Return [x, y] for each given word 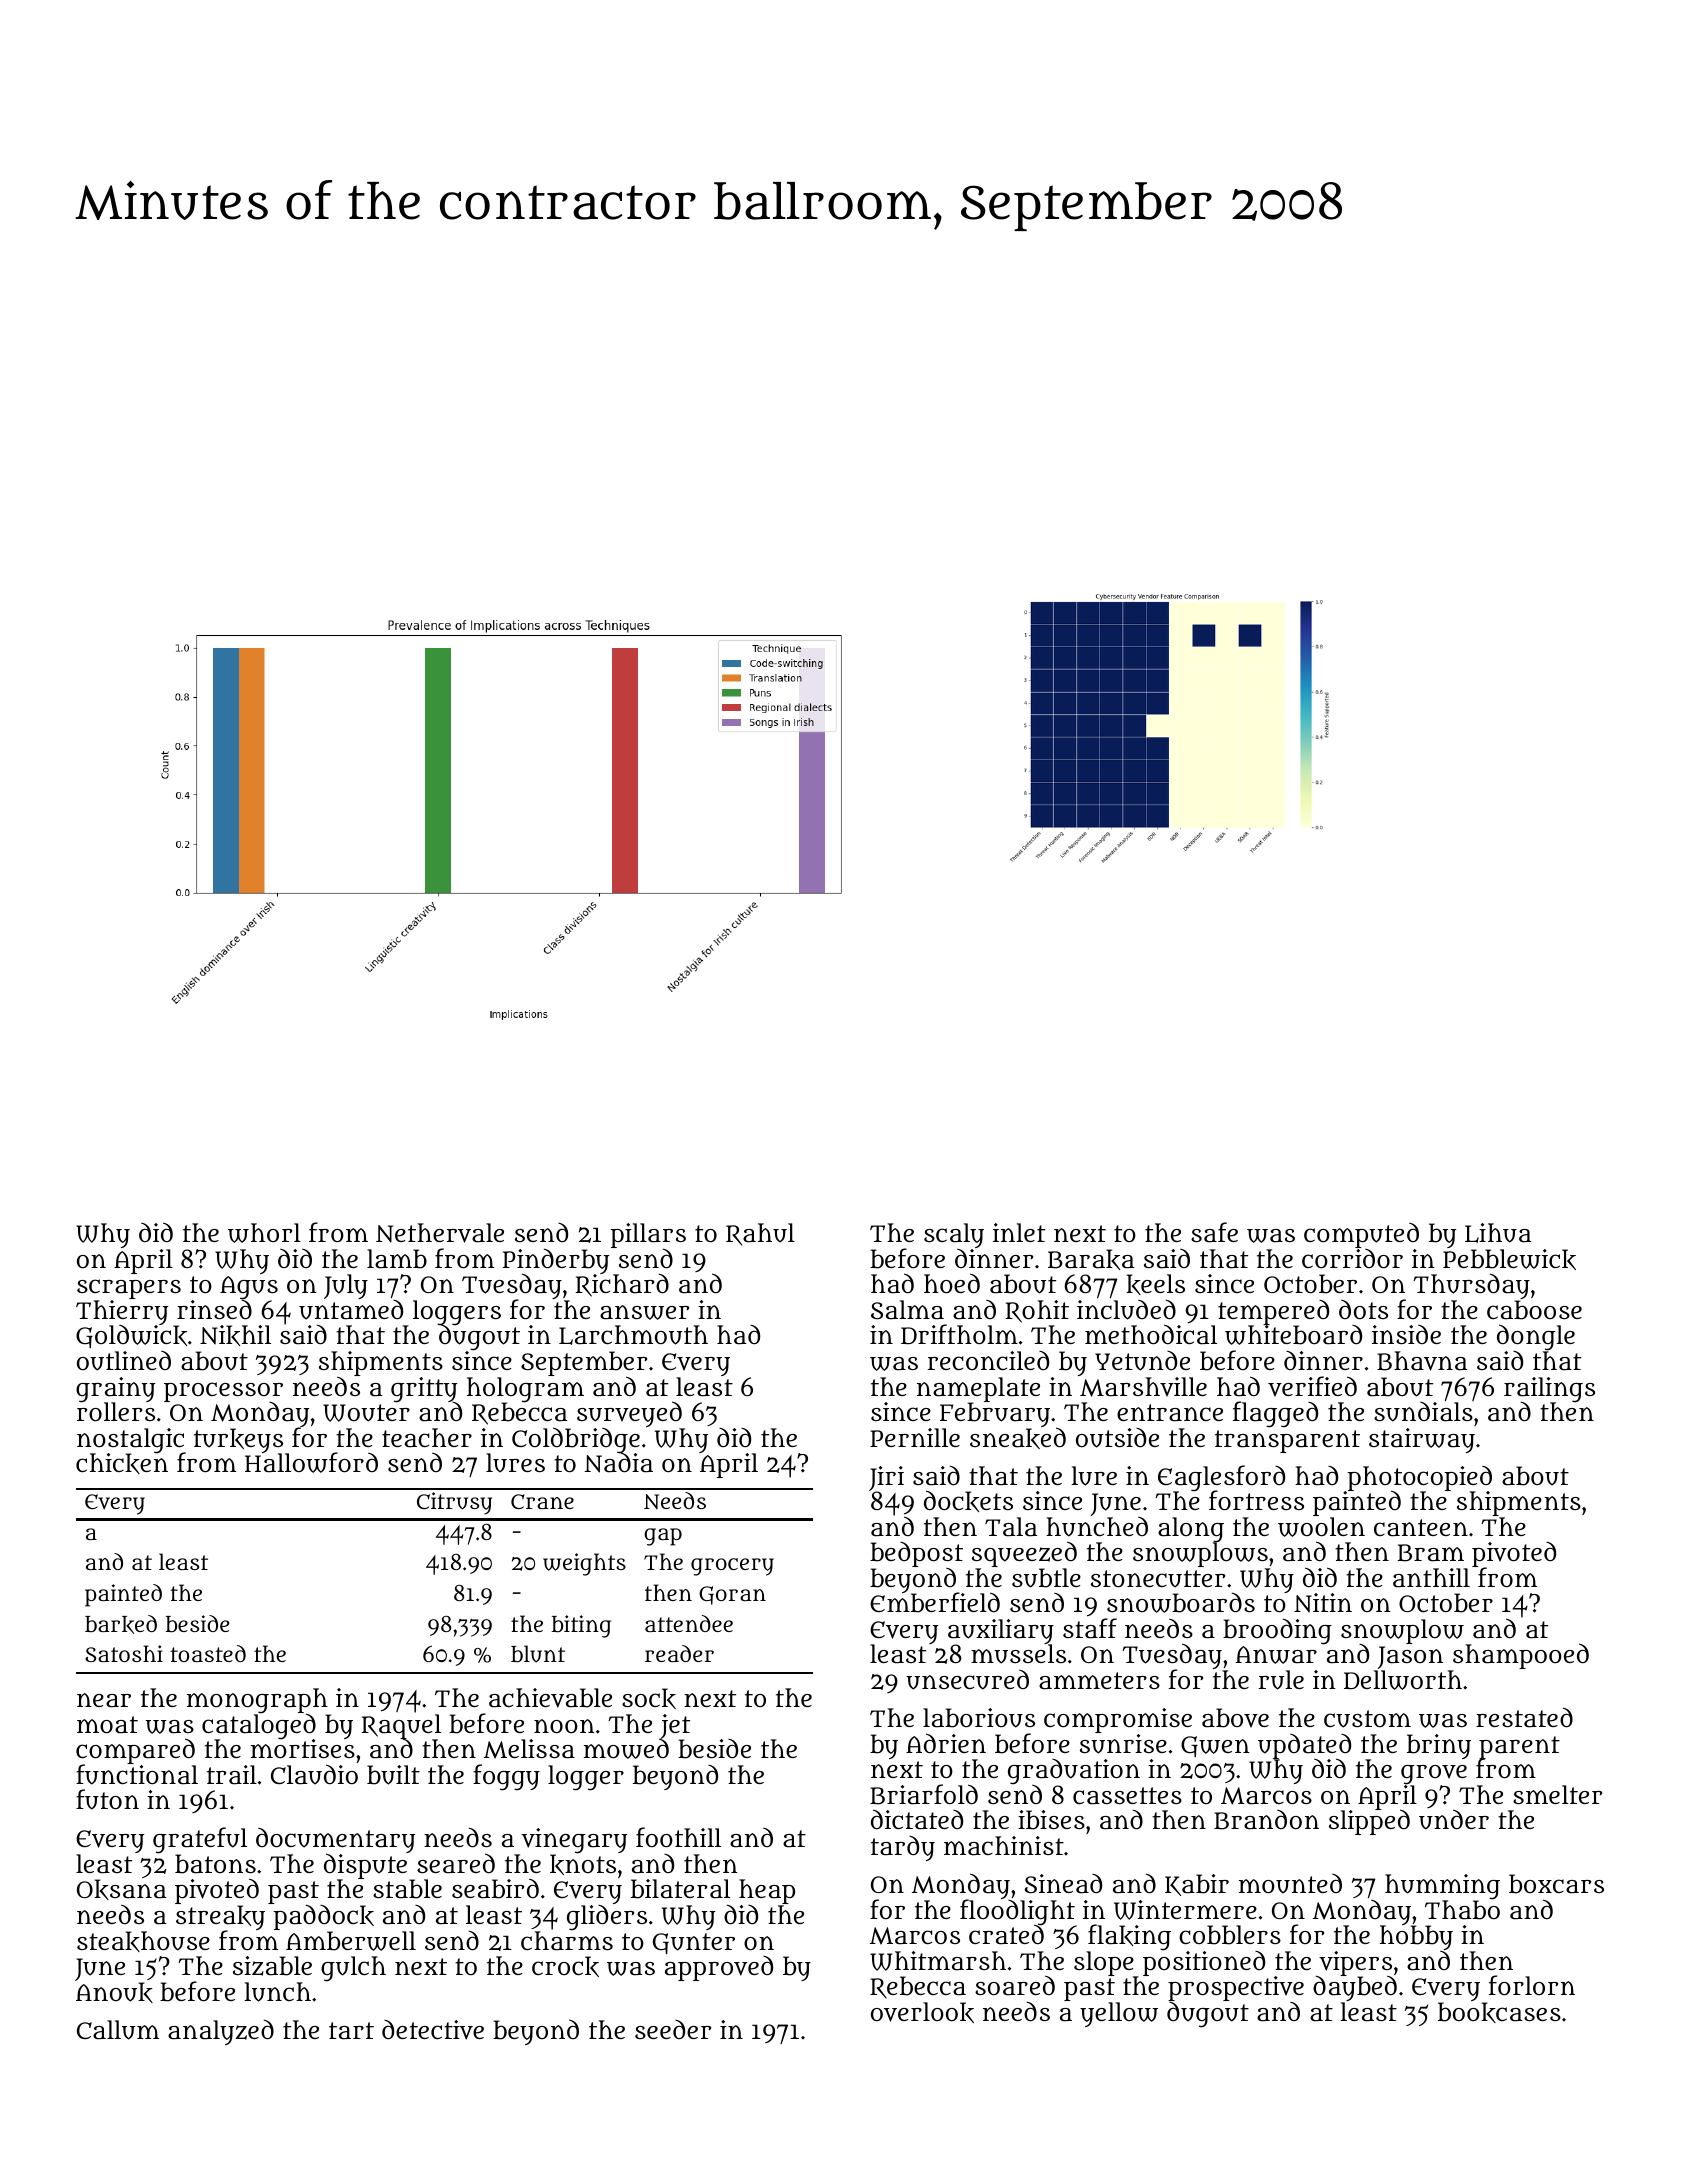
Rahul [760, 1234]
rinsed [214, 1309]
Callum [118, 2030]
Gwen [1215, 1746]
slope [1105, 1964]
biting [581, 1626]
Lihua [1498, 1233]
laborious [979, 1718]
